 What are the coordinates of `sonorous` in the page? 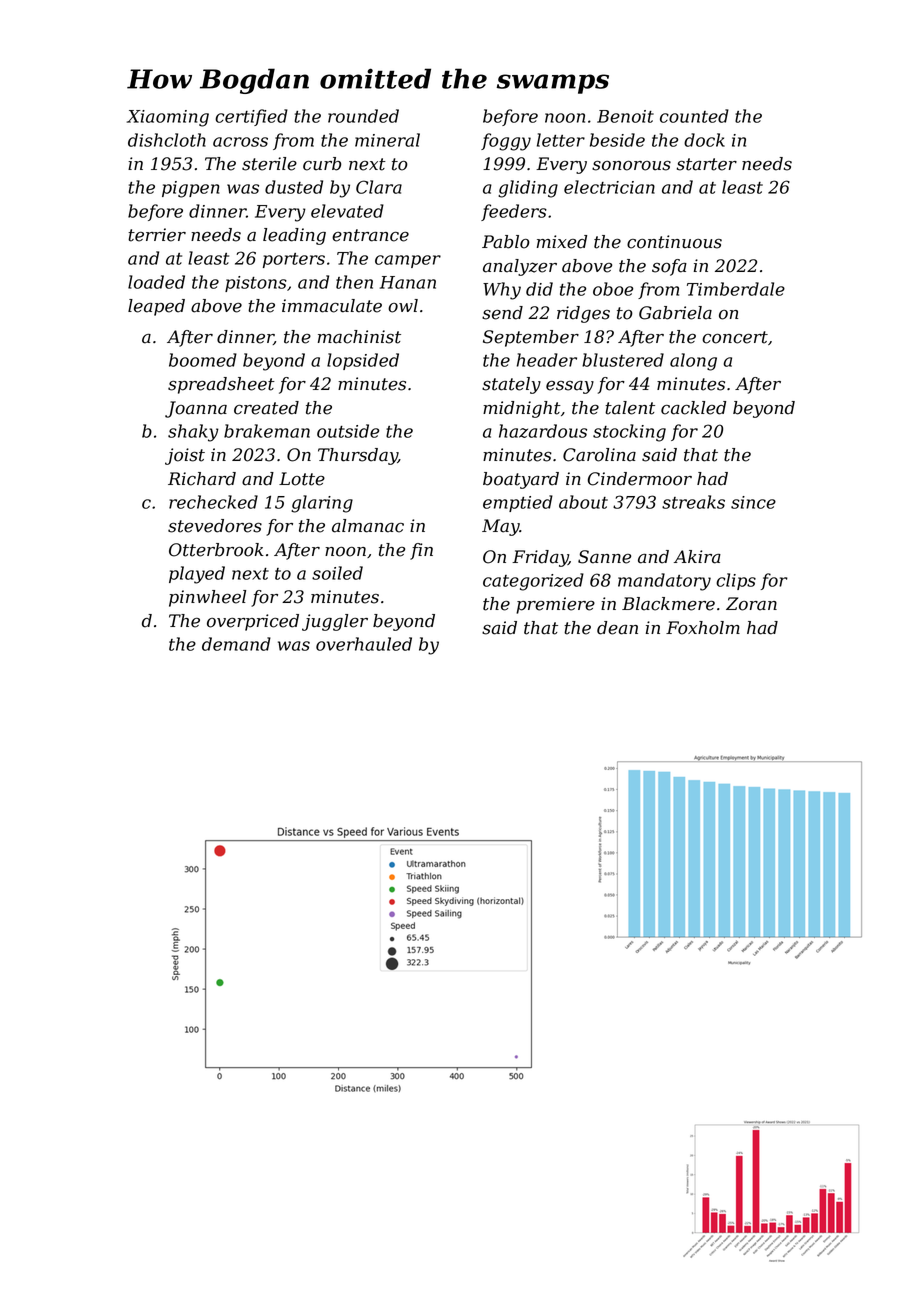 It's located at (631, 166).
